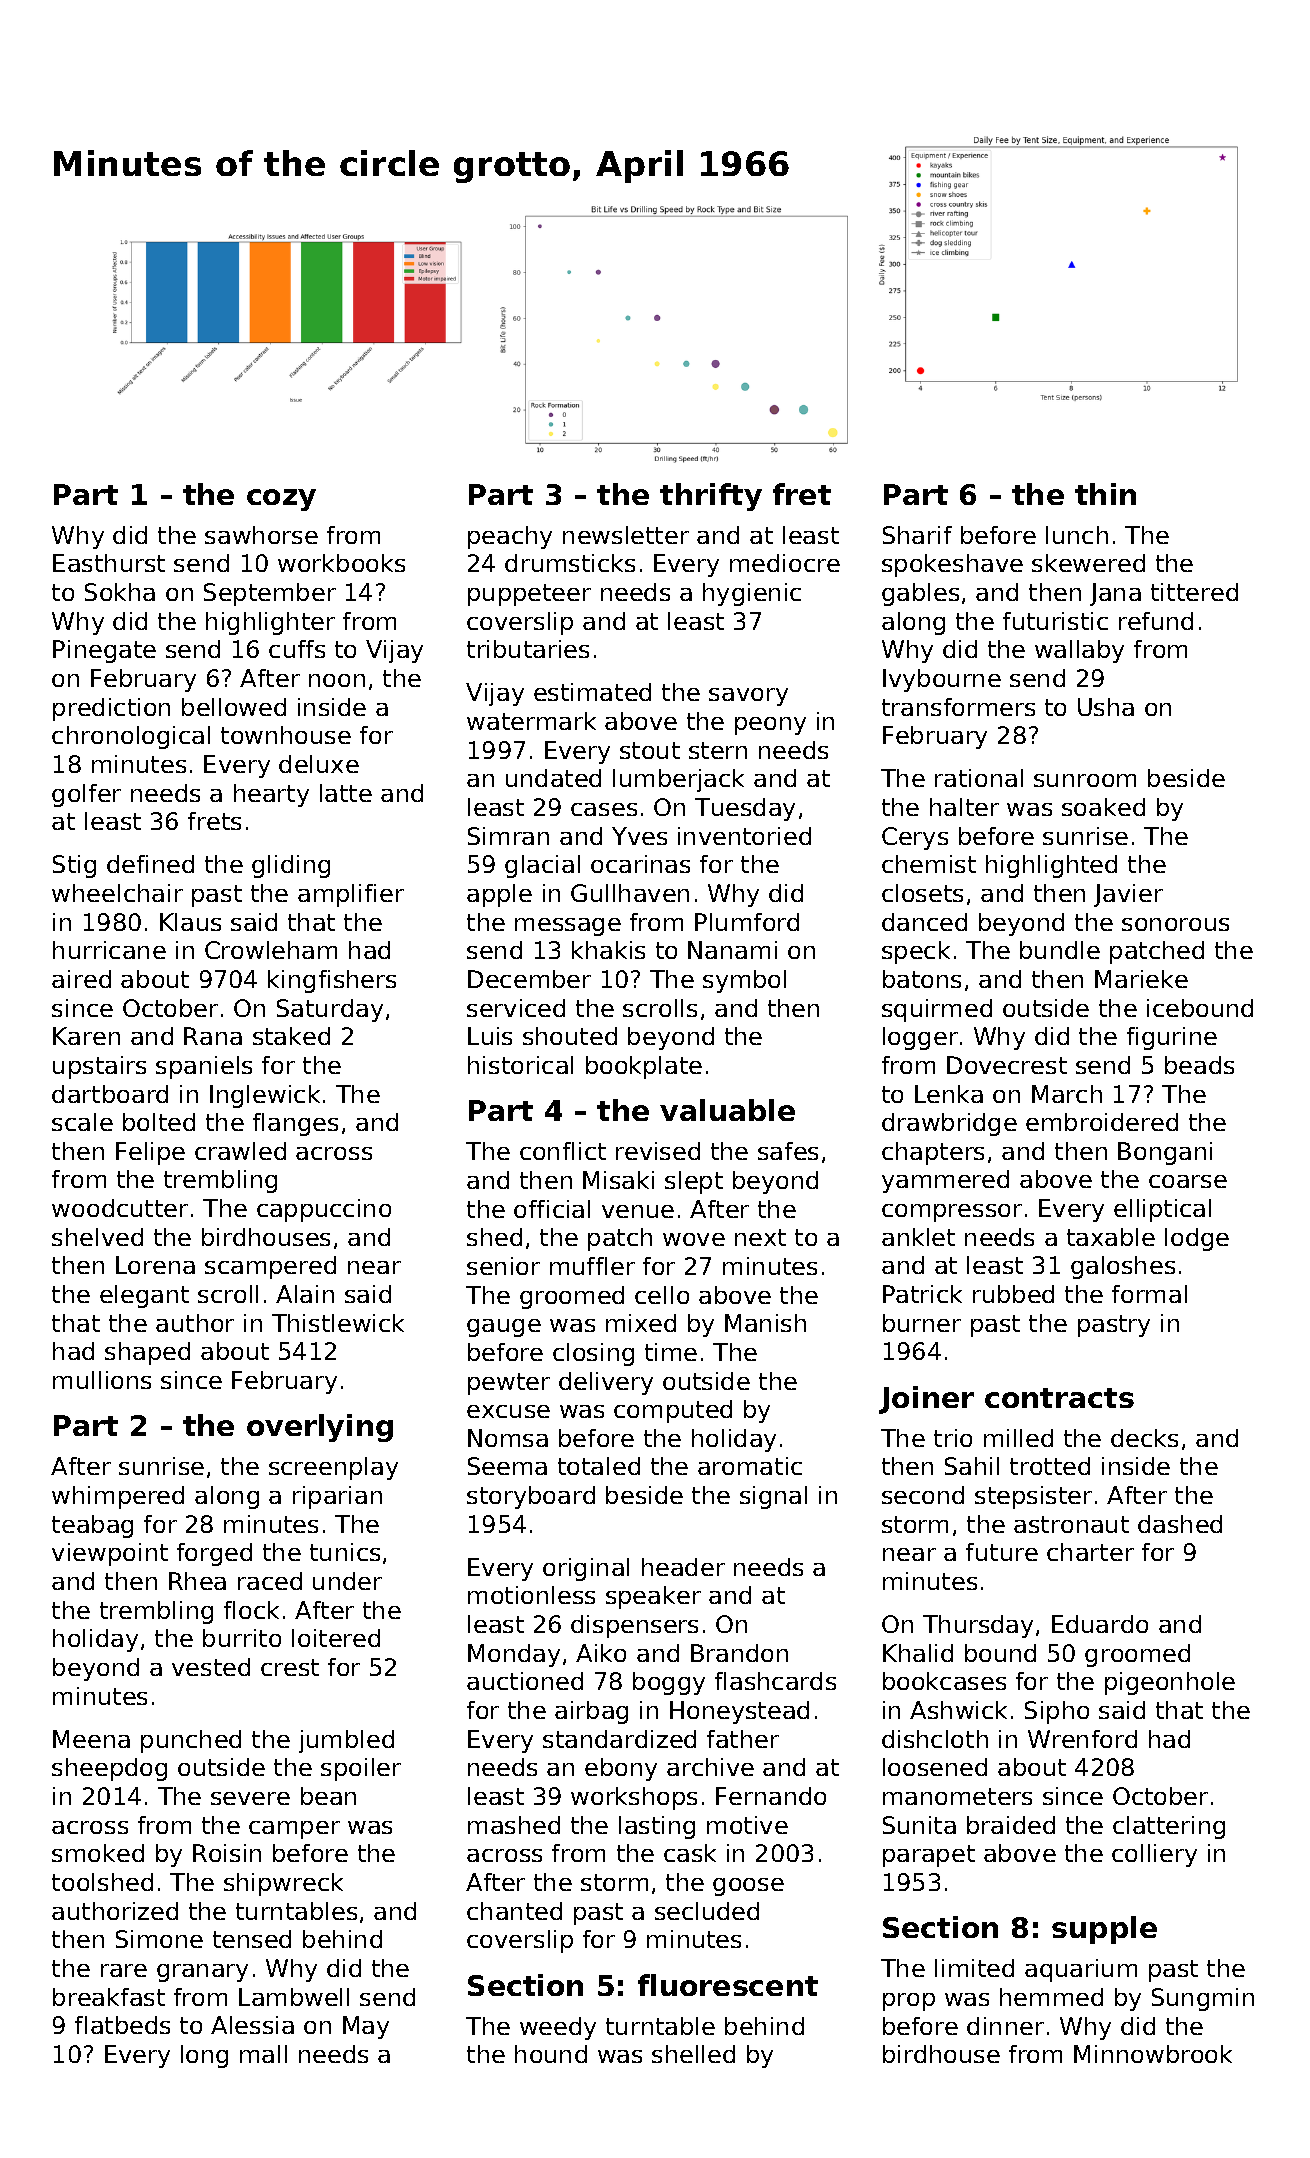  What do you see at coordinates (1153, 2054) in the screenshot?
I see `Minnowbrook` at bounding box center [1153, 2054].
